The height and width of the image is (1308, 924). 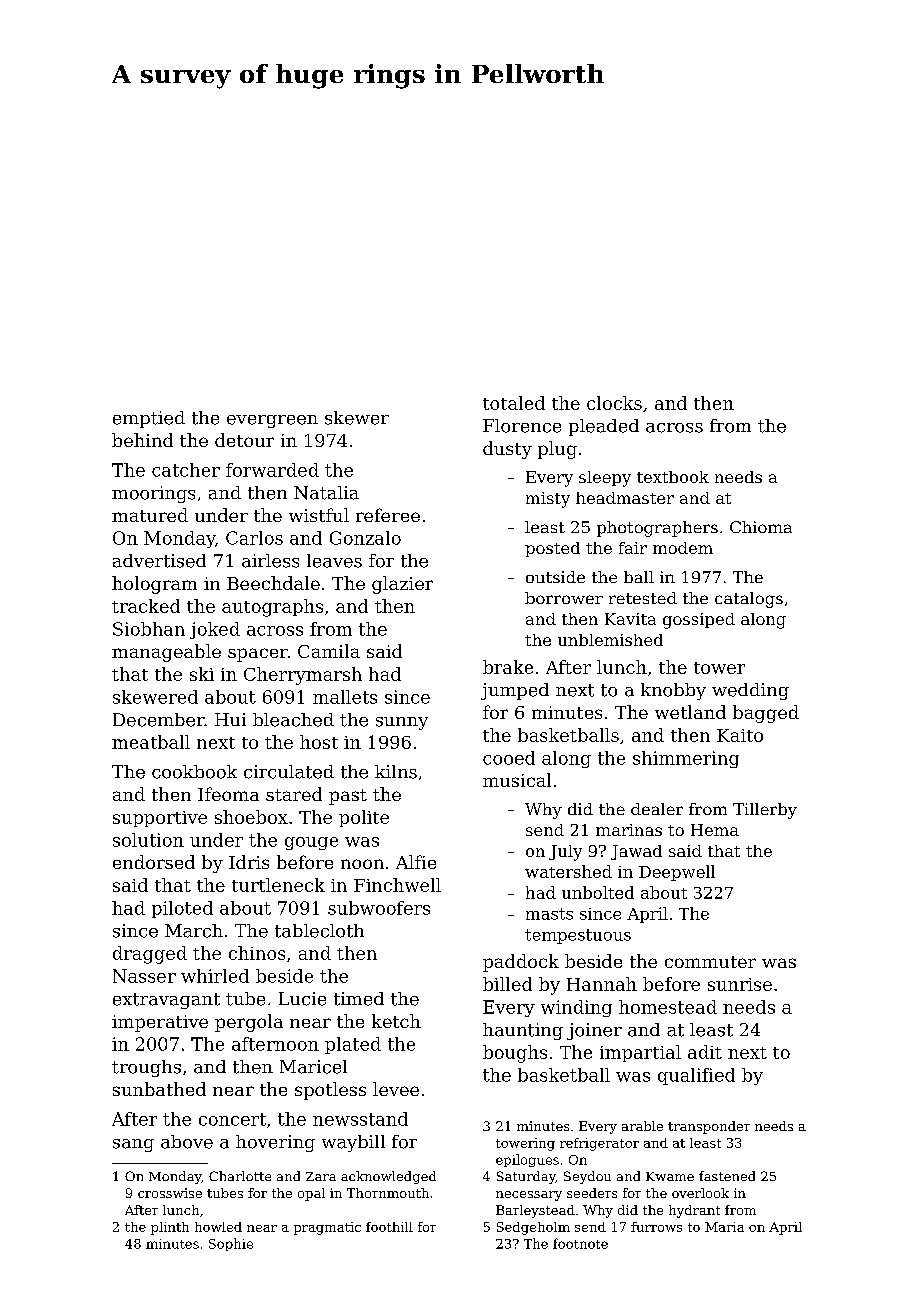 I want to click on March, so click(x=194, y=931).
